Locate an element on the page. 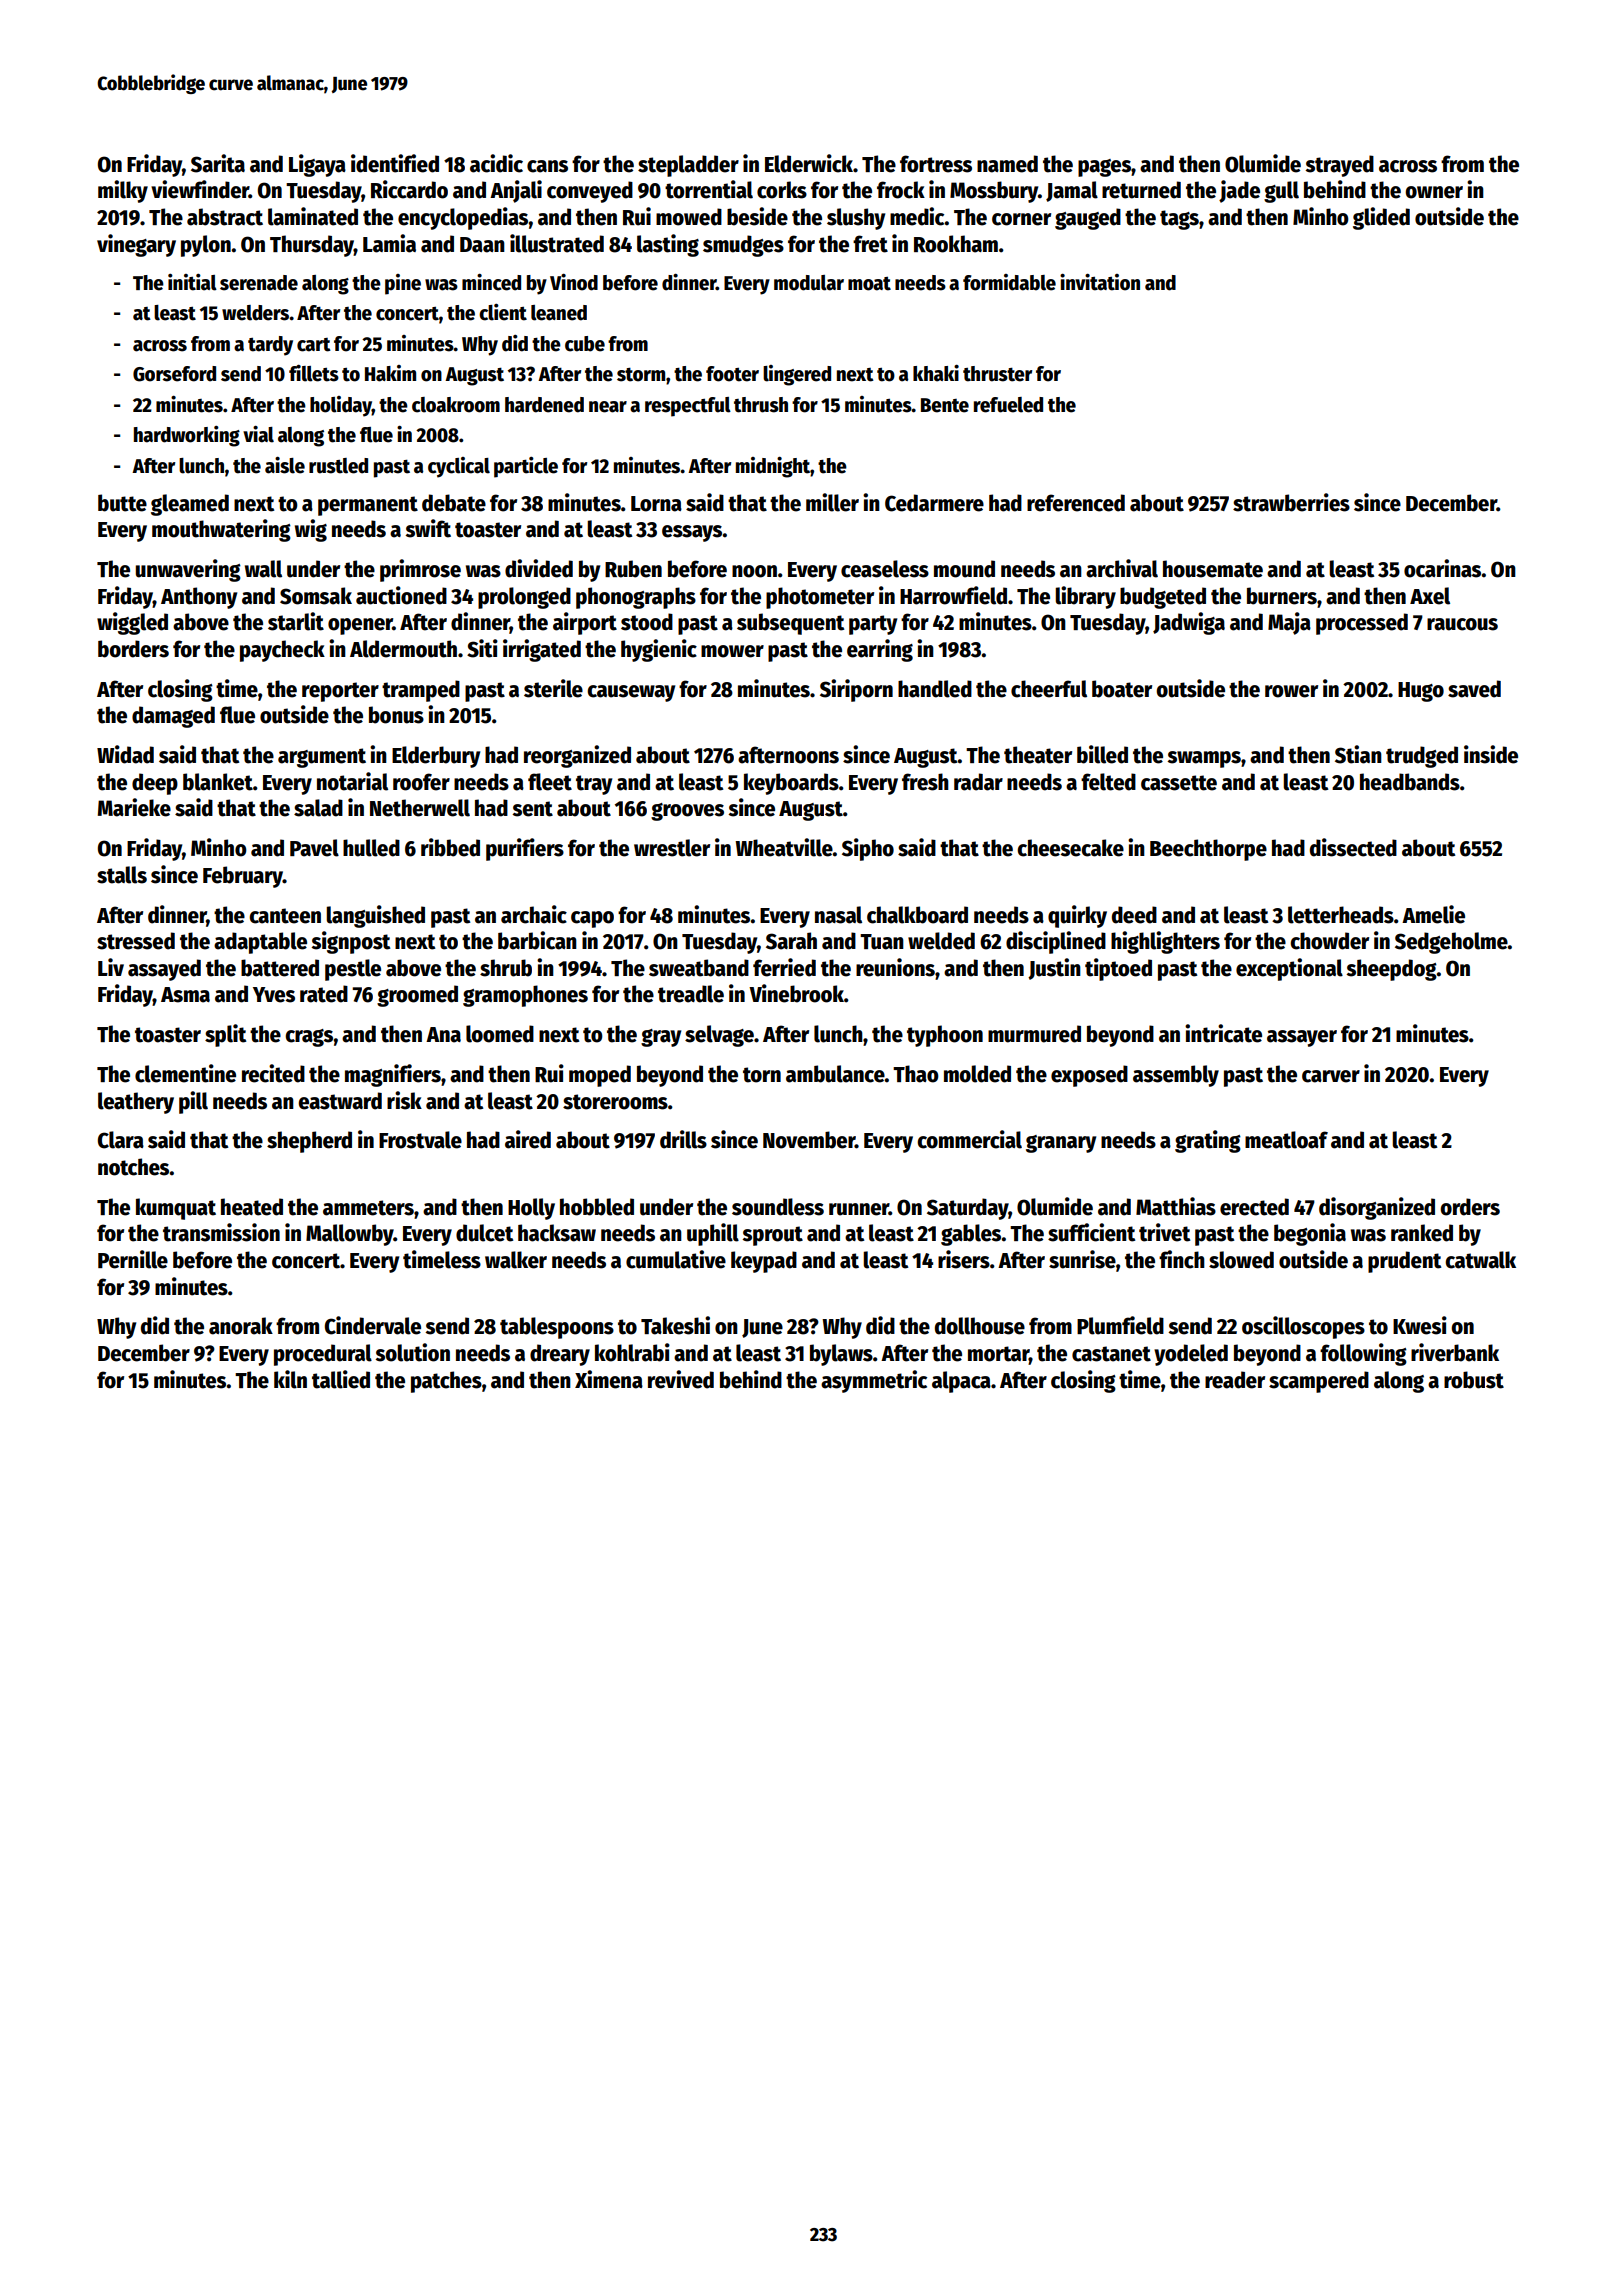 This document has height=2292, width=1620. scampered is located at coordinates (1319, 1382).
